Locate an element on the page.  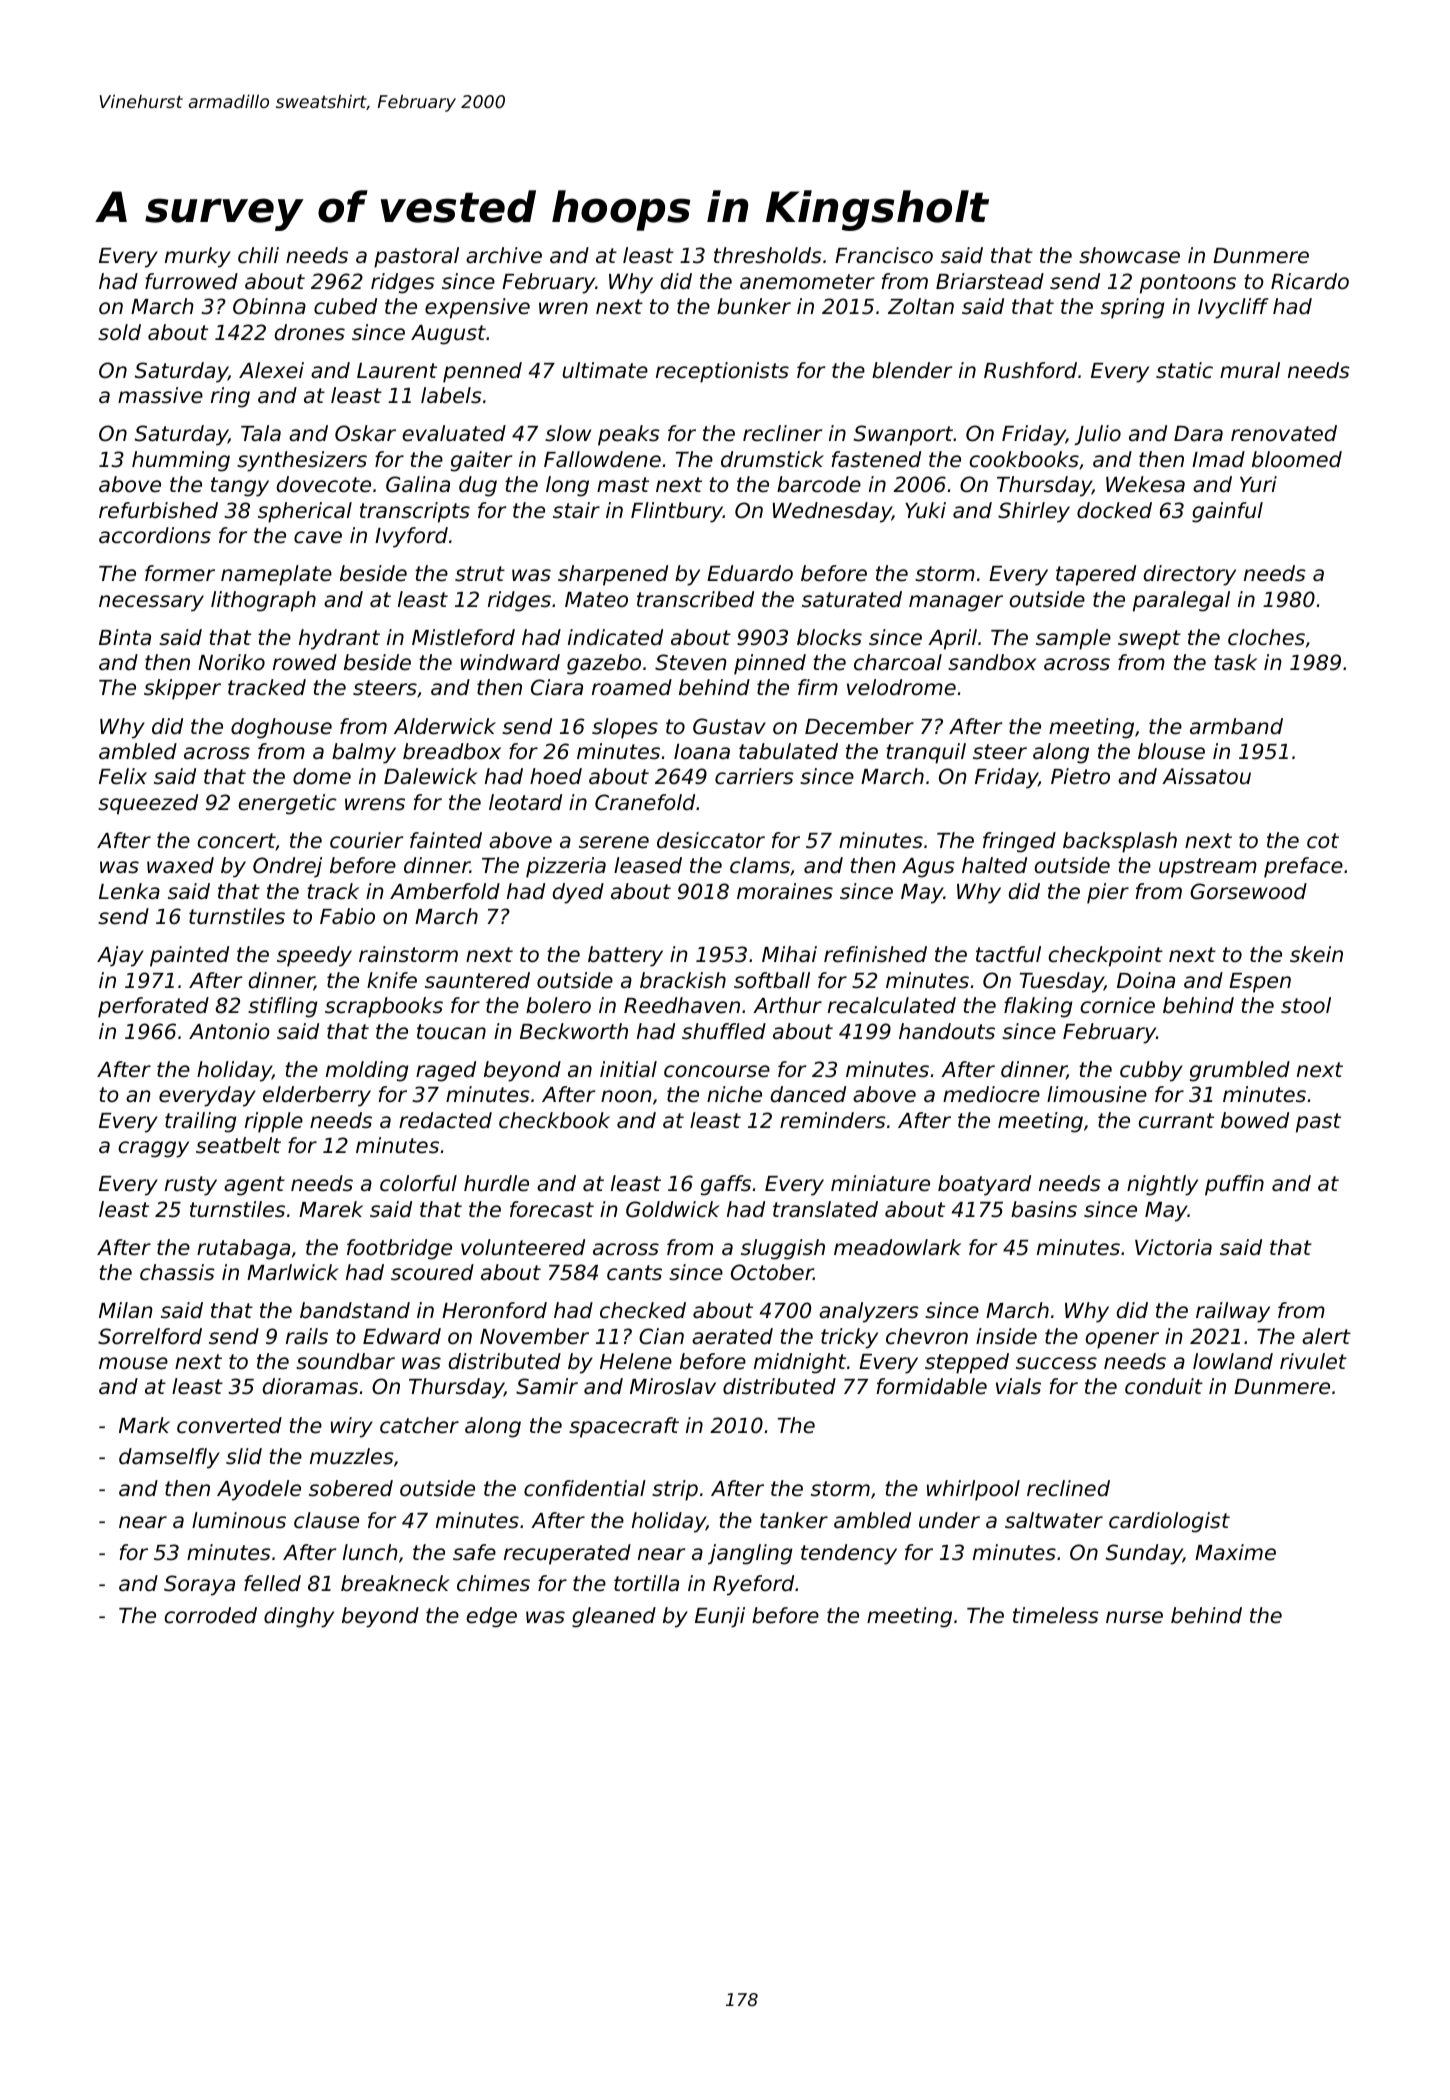
docked is located at coordinates (1114, 510).
